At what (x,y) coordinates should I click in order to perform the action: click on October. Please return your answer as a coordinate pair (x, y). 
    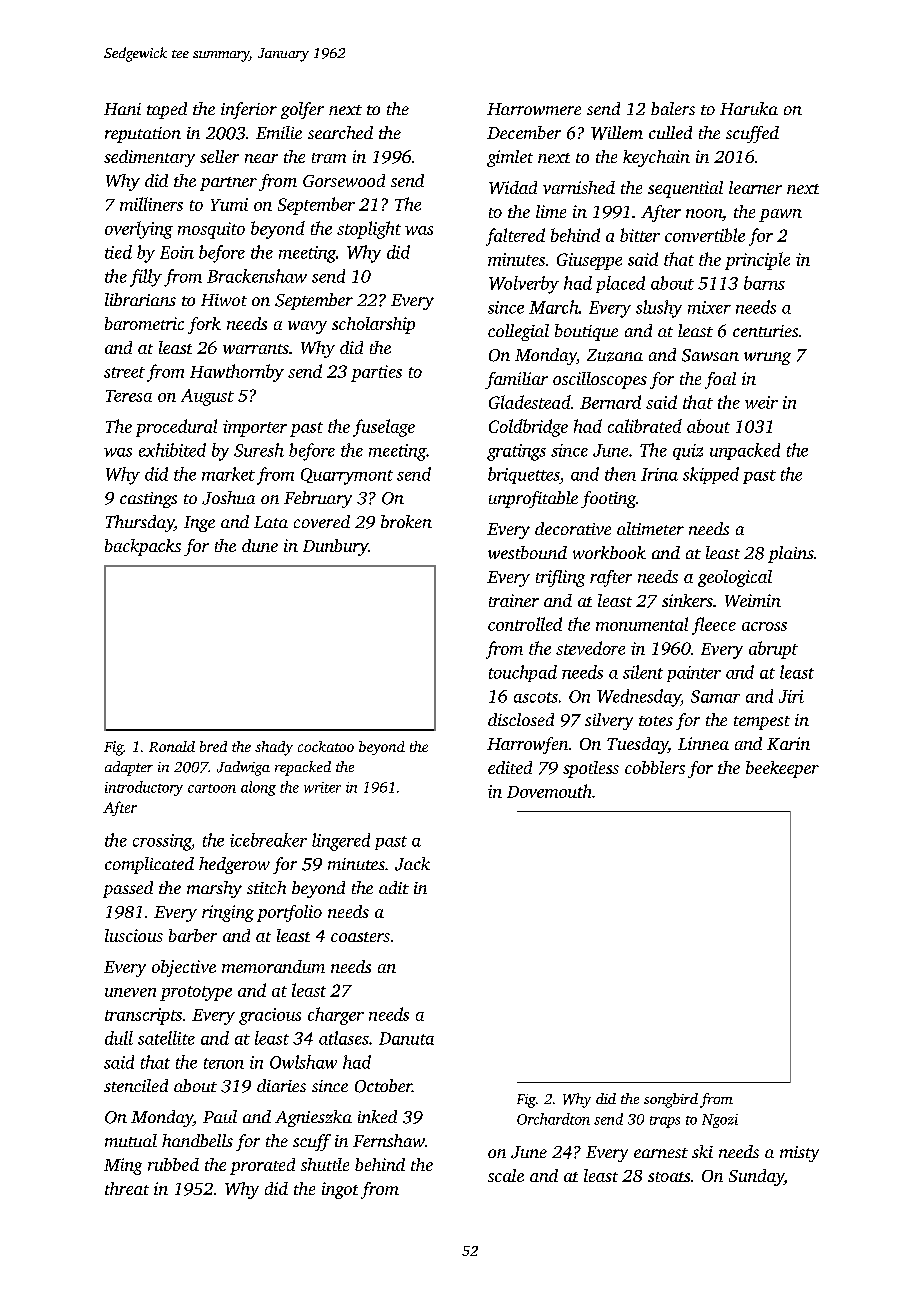
    Looking at the image, I should click on (383, 1086).
